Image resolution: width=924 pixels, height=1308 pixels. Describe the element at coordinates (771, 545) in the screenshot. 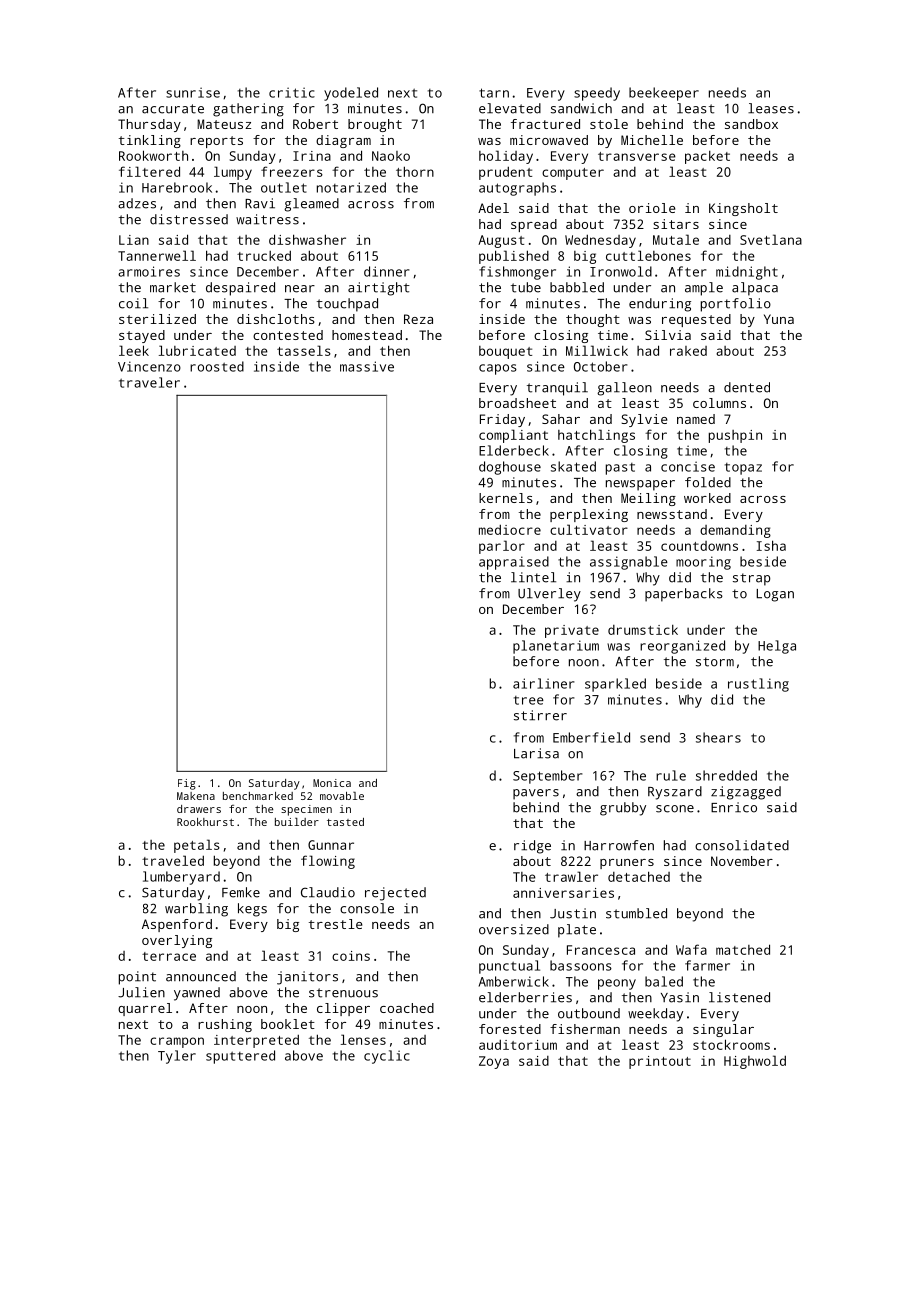

I see `Isha` at that location.
